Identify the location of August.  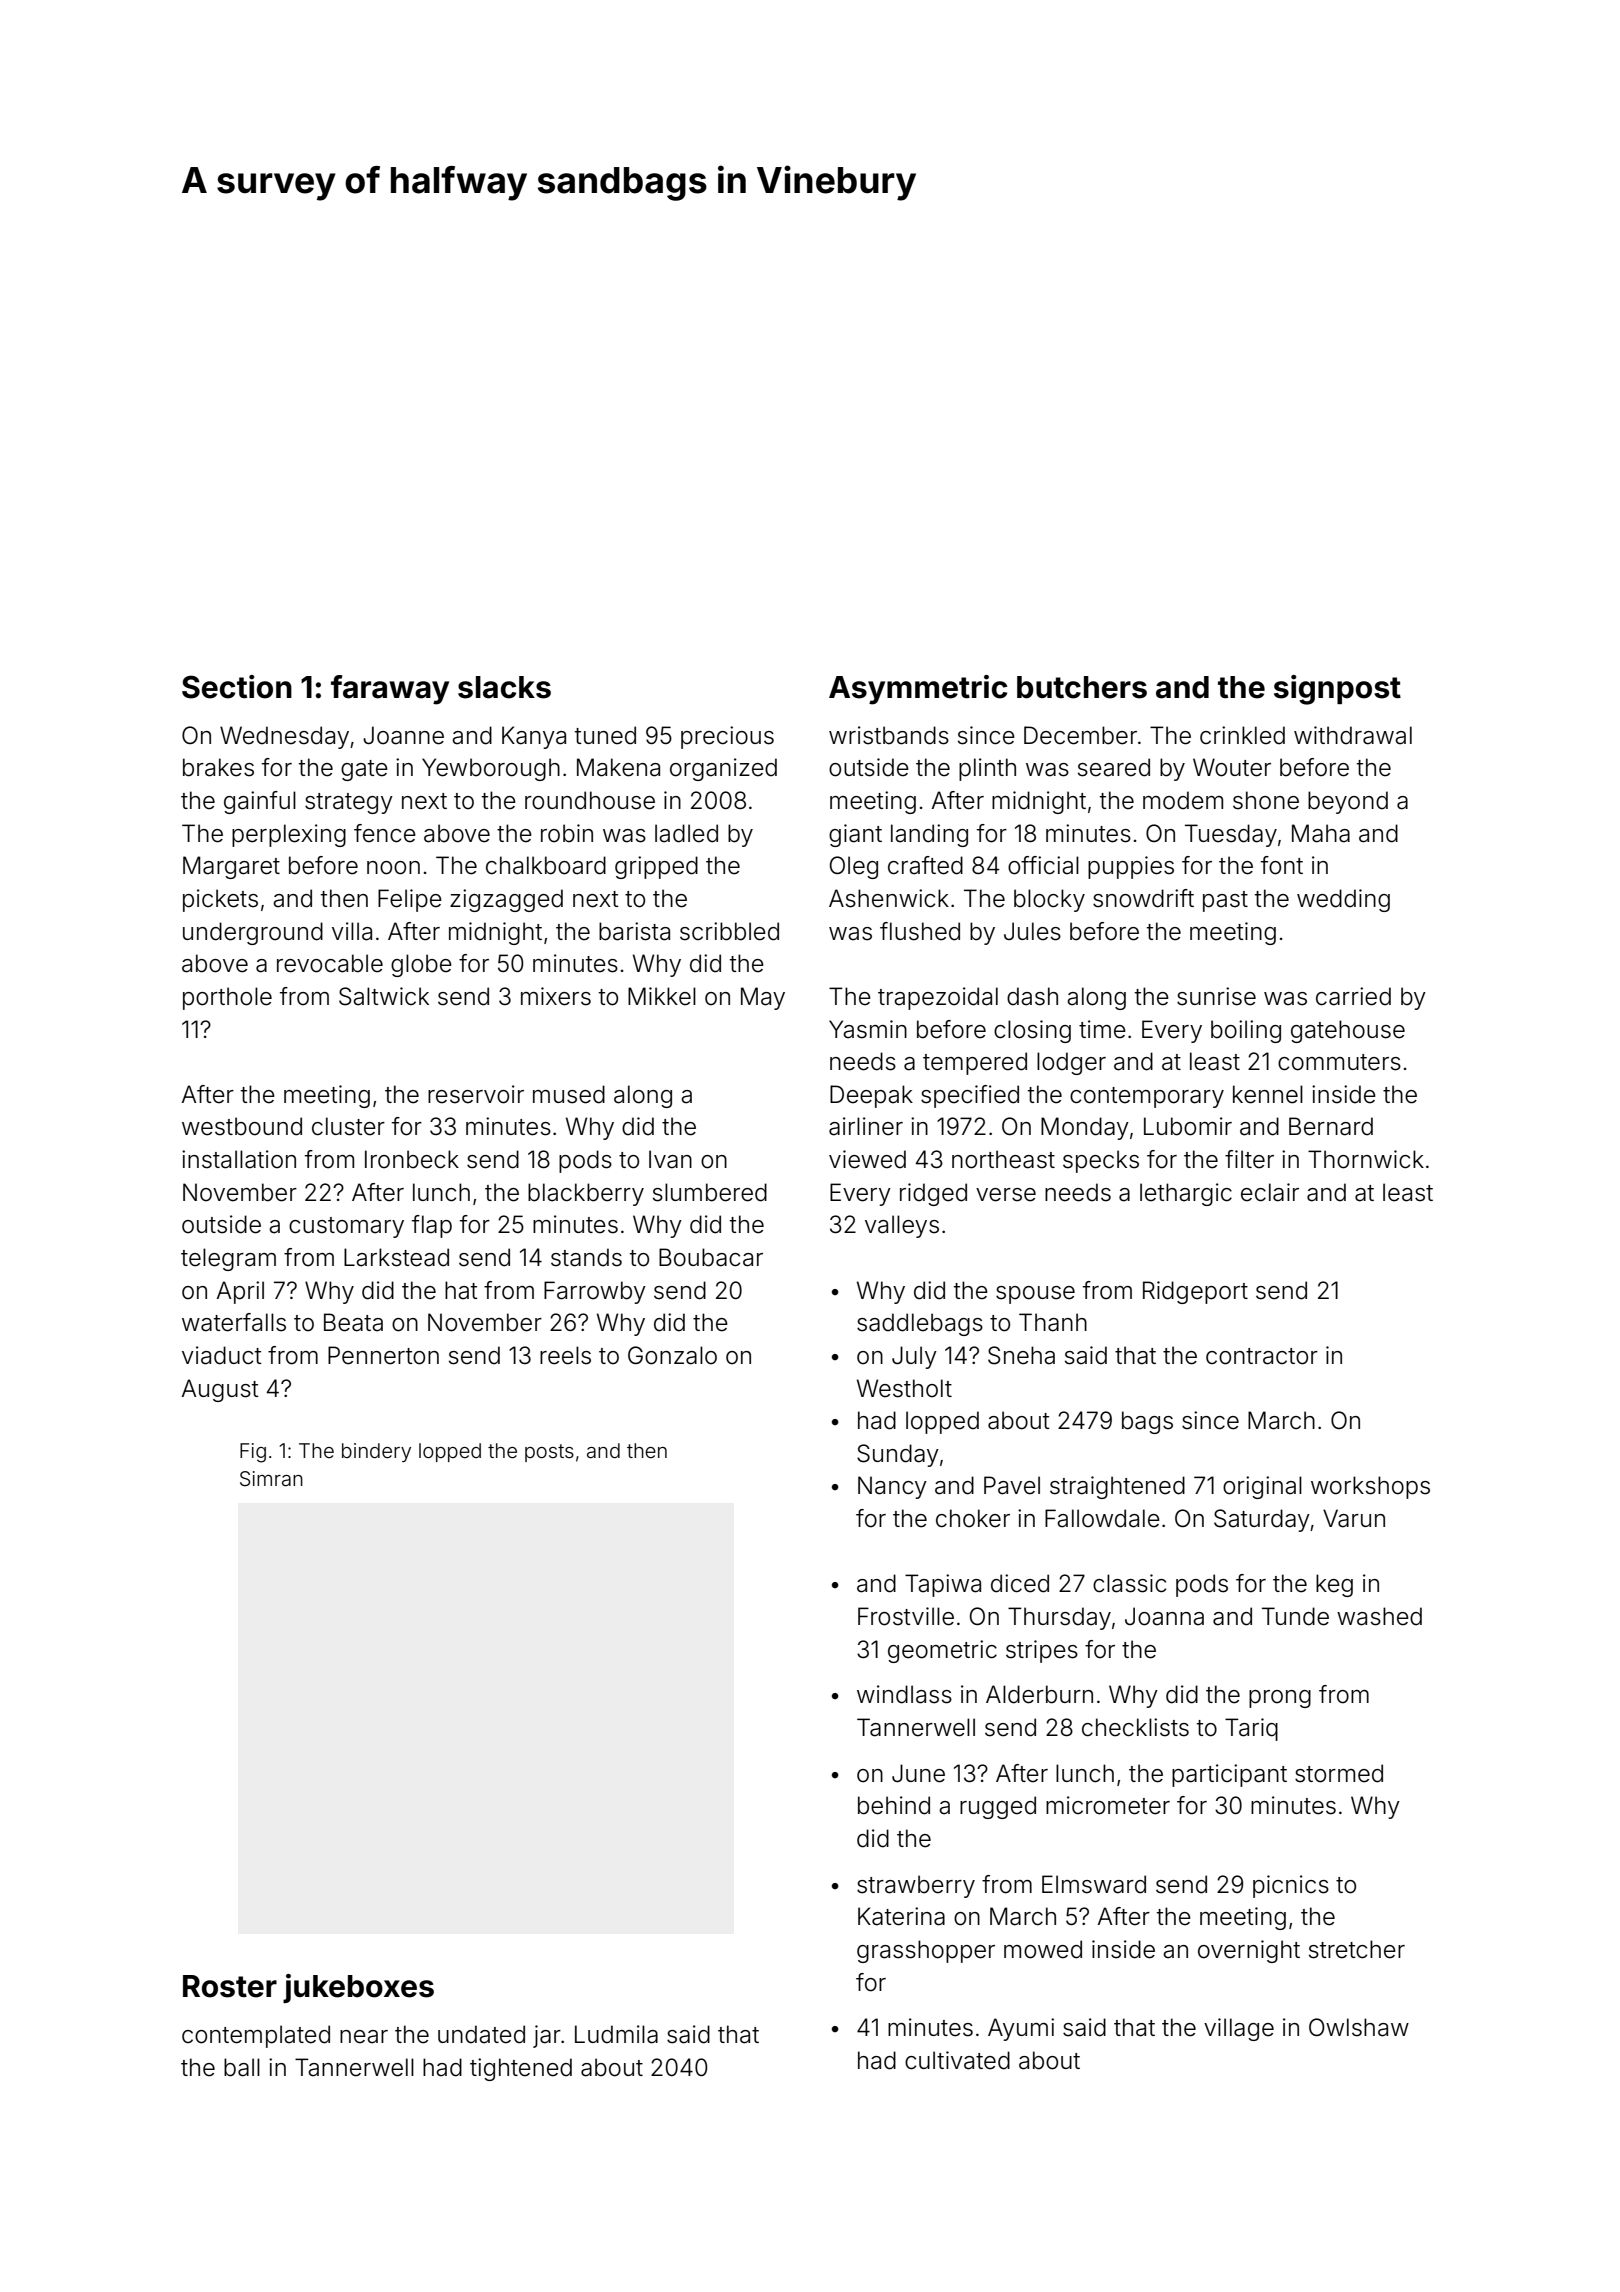
(220, 1390).
